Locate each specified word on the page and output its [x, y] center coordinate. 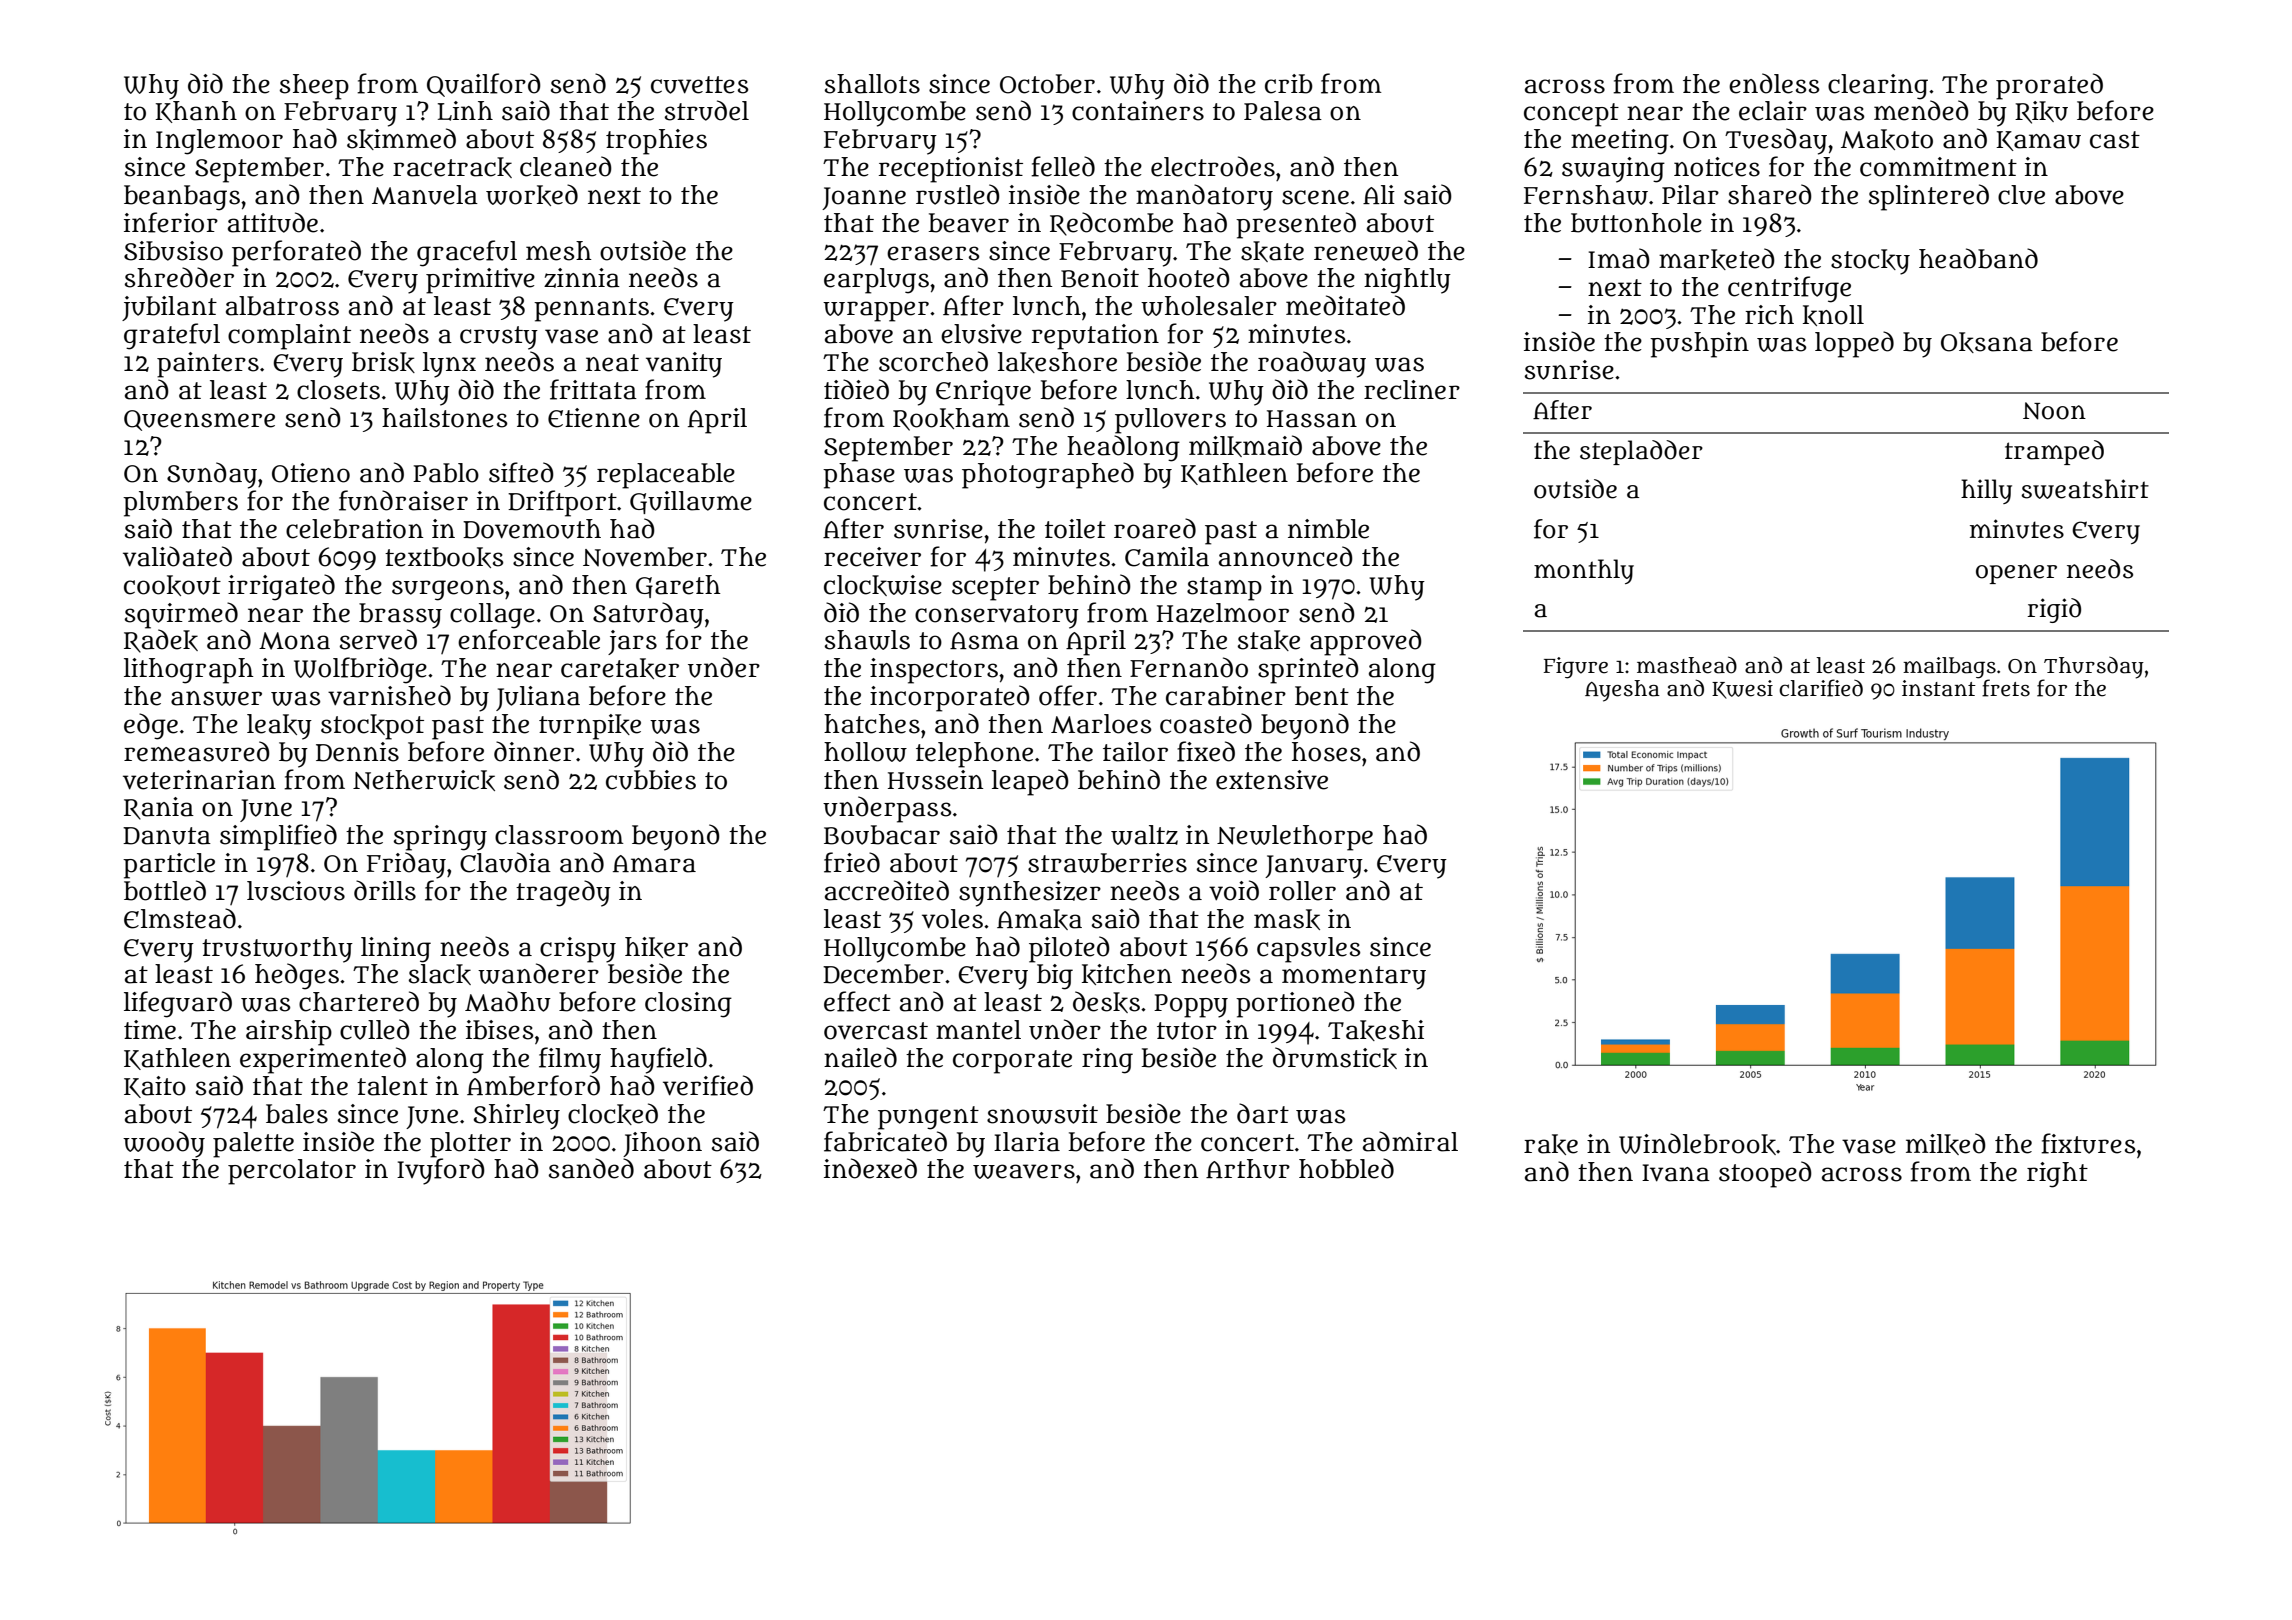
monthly [1584, 571]
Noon [2054, 411]
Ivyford [441, 1171]
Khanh [196, 112]
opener [2016, 574]
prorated [2049, 86]
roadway [1312, 364]
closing [688, 1005]
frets [2006, 688]
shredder [179, 277]
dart [1263, 1113]
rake [1551, 1144]
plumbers [180, 504]
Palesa [1283, 111]
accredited [887, 890]
